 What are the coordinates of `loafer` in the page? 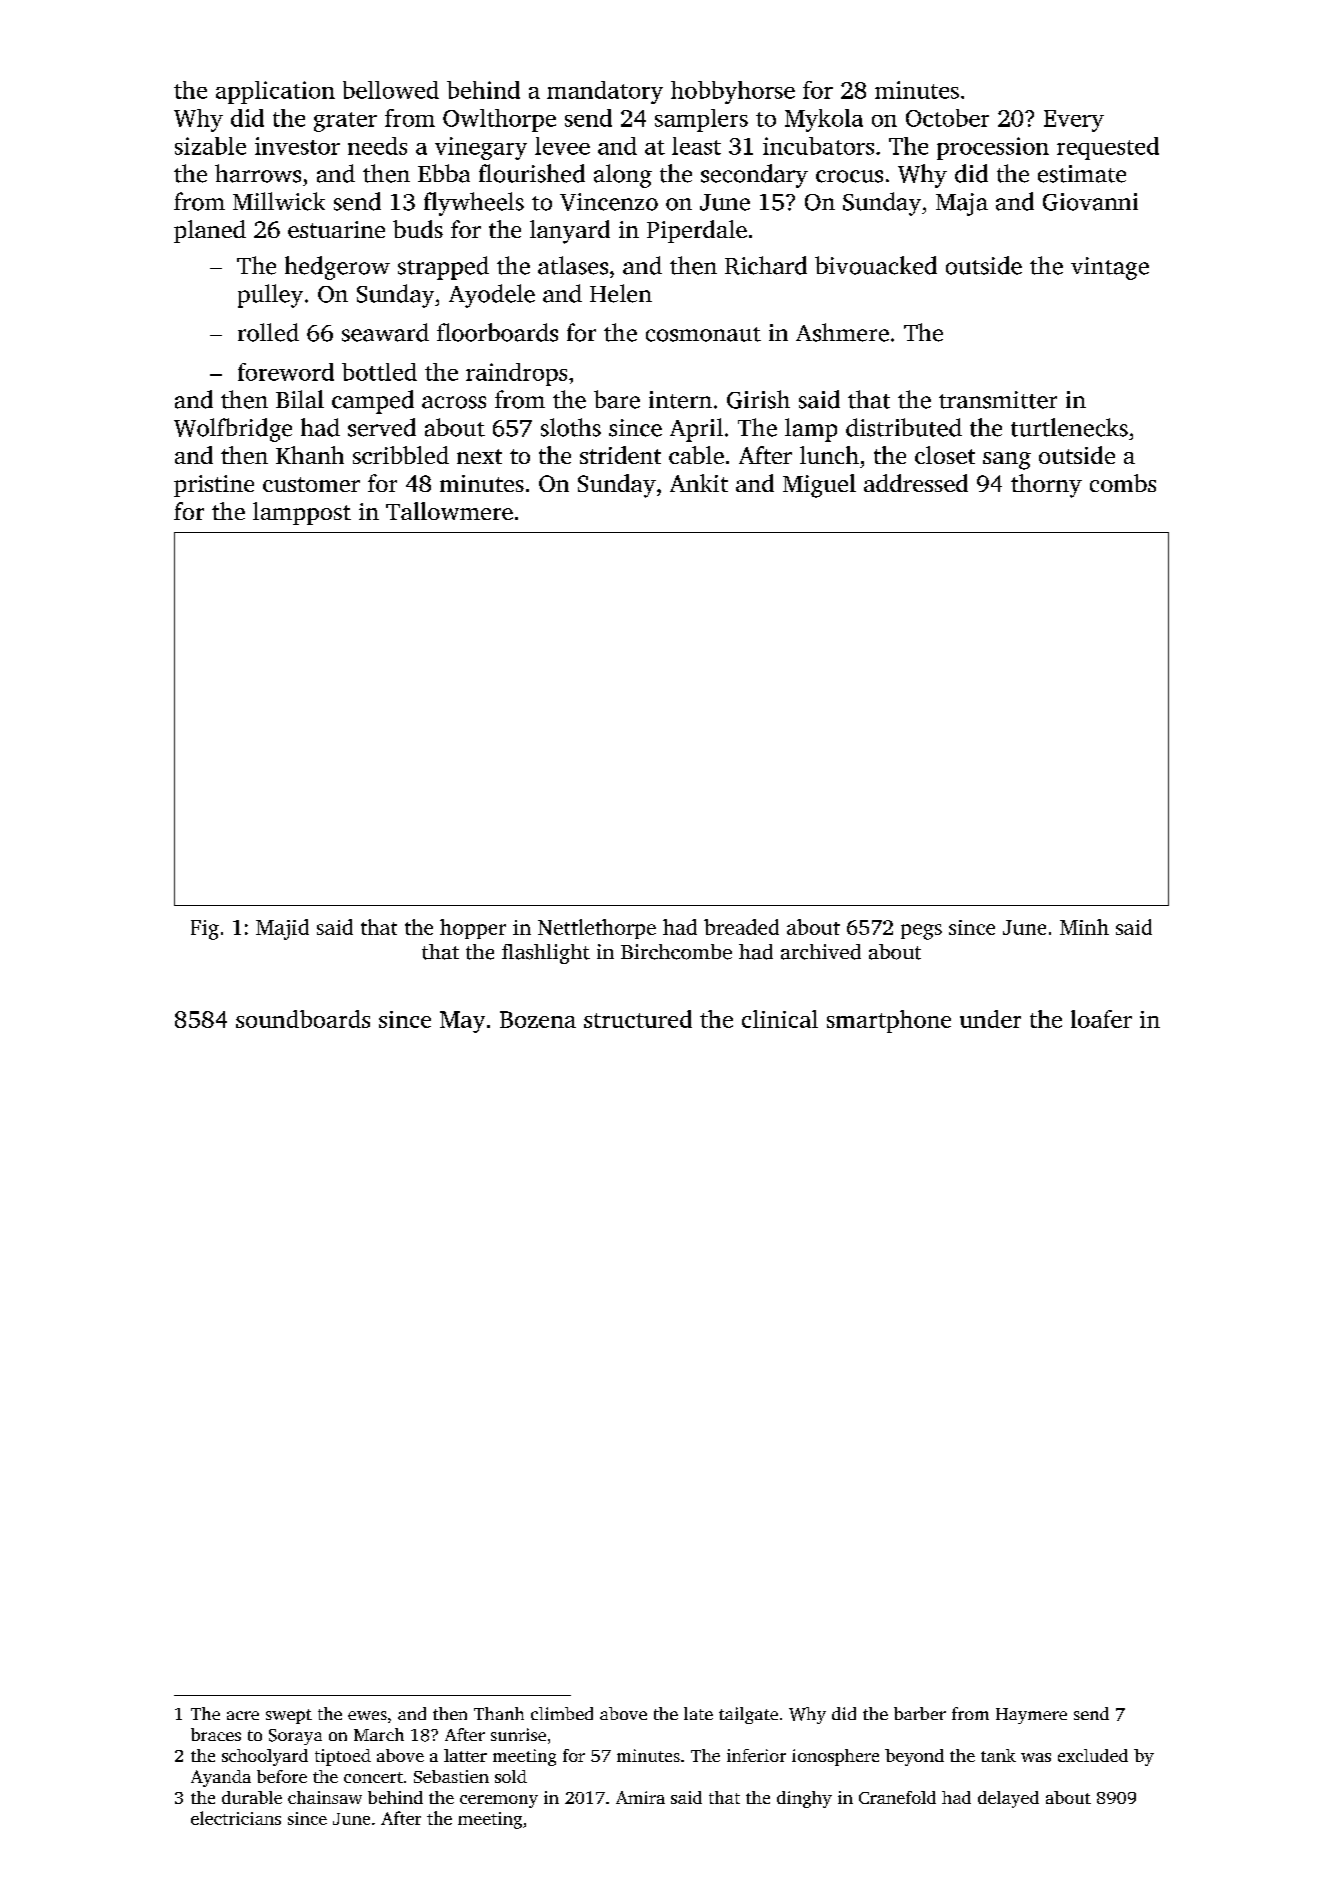 It's located at (1101, 1019).
